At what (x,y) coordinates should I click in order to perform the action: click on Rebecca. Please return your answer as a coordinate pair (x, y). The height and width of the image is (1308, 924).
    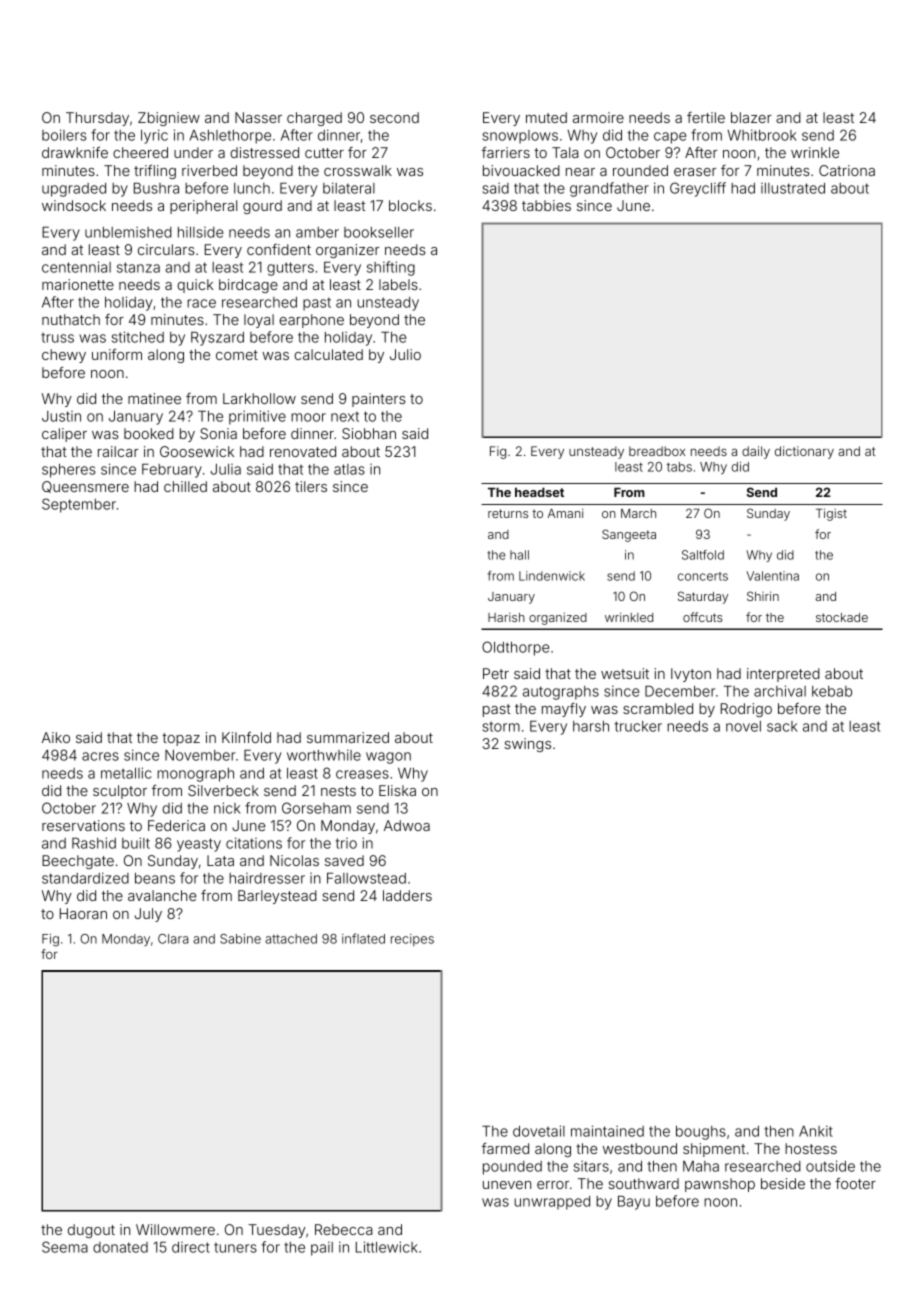
    Looking at the image, I should click on (343, 1229).
